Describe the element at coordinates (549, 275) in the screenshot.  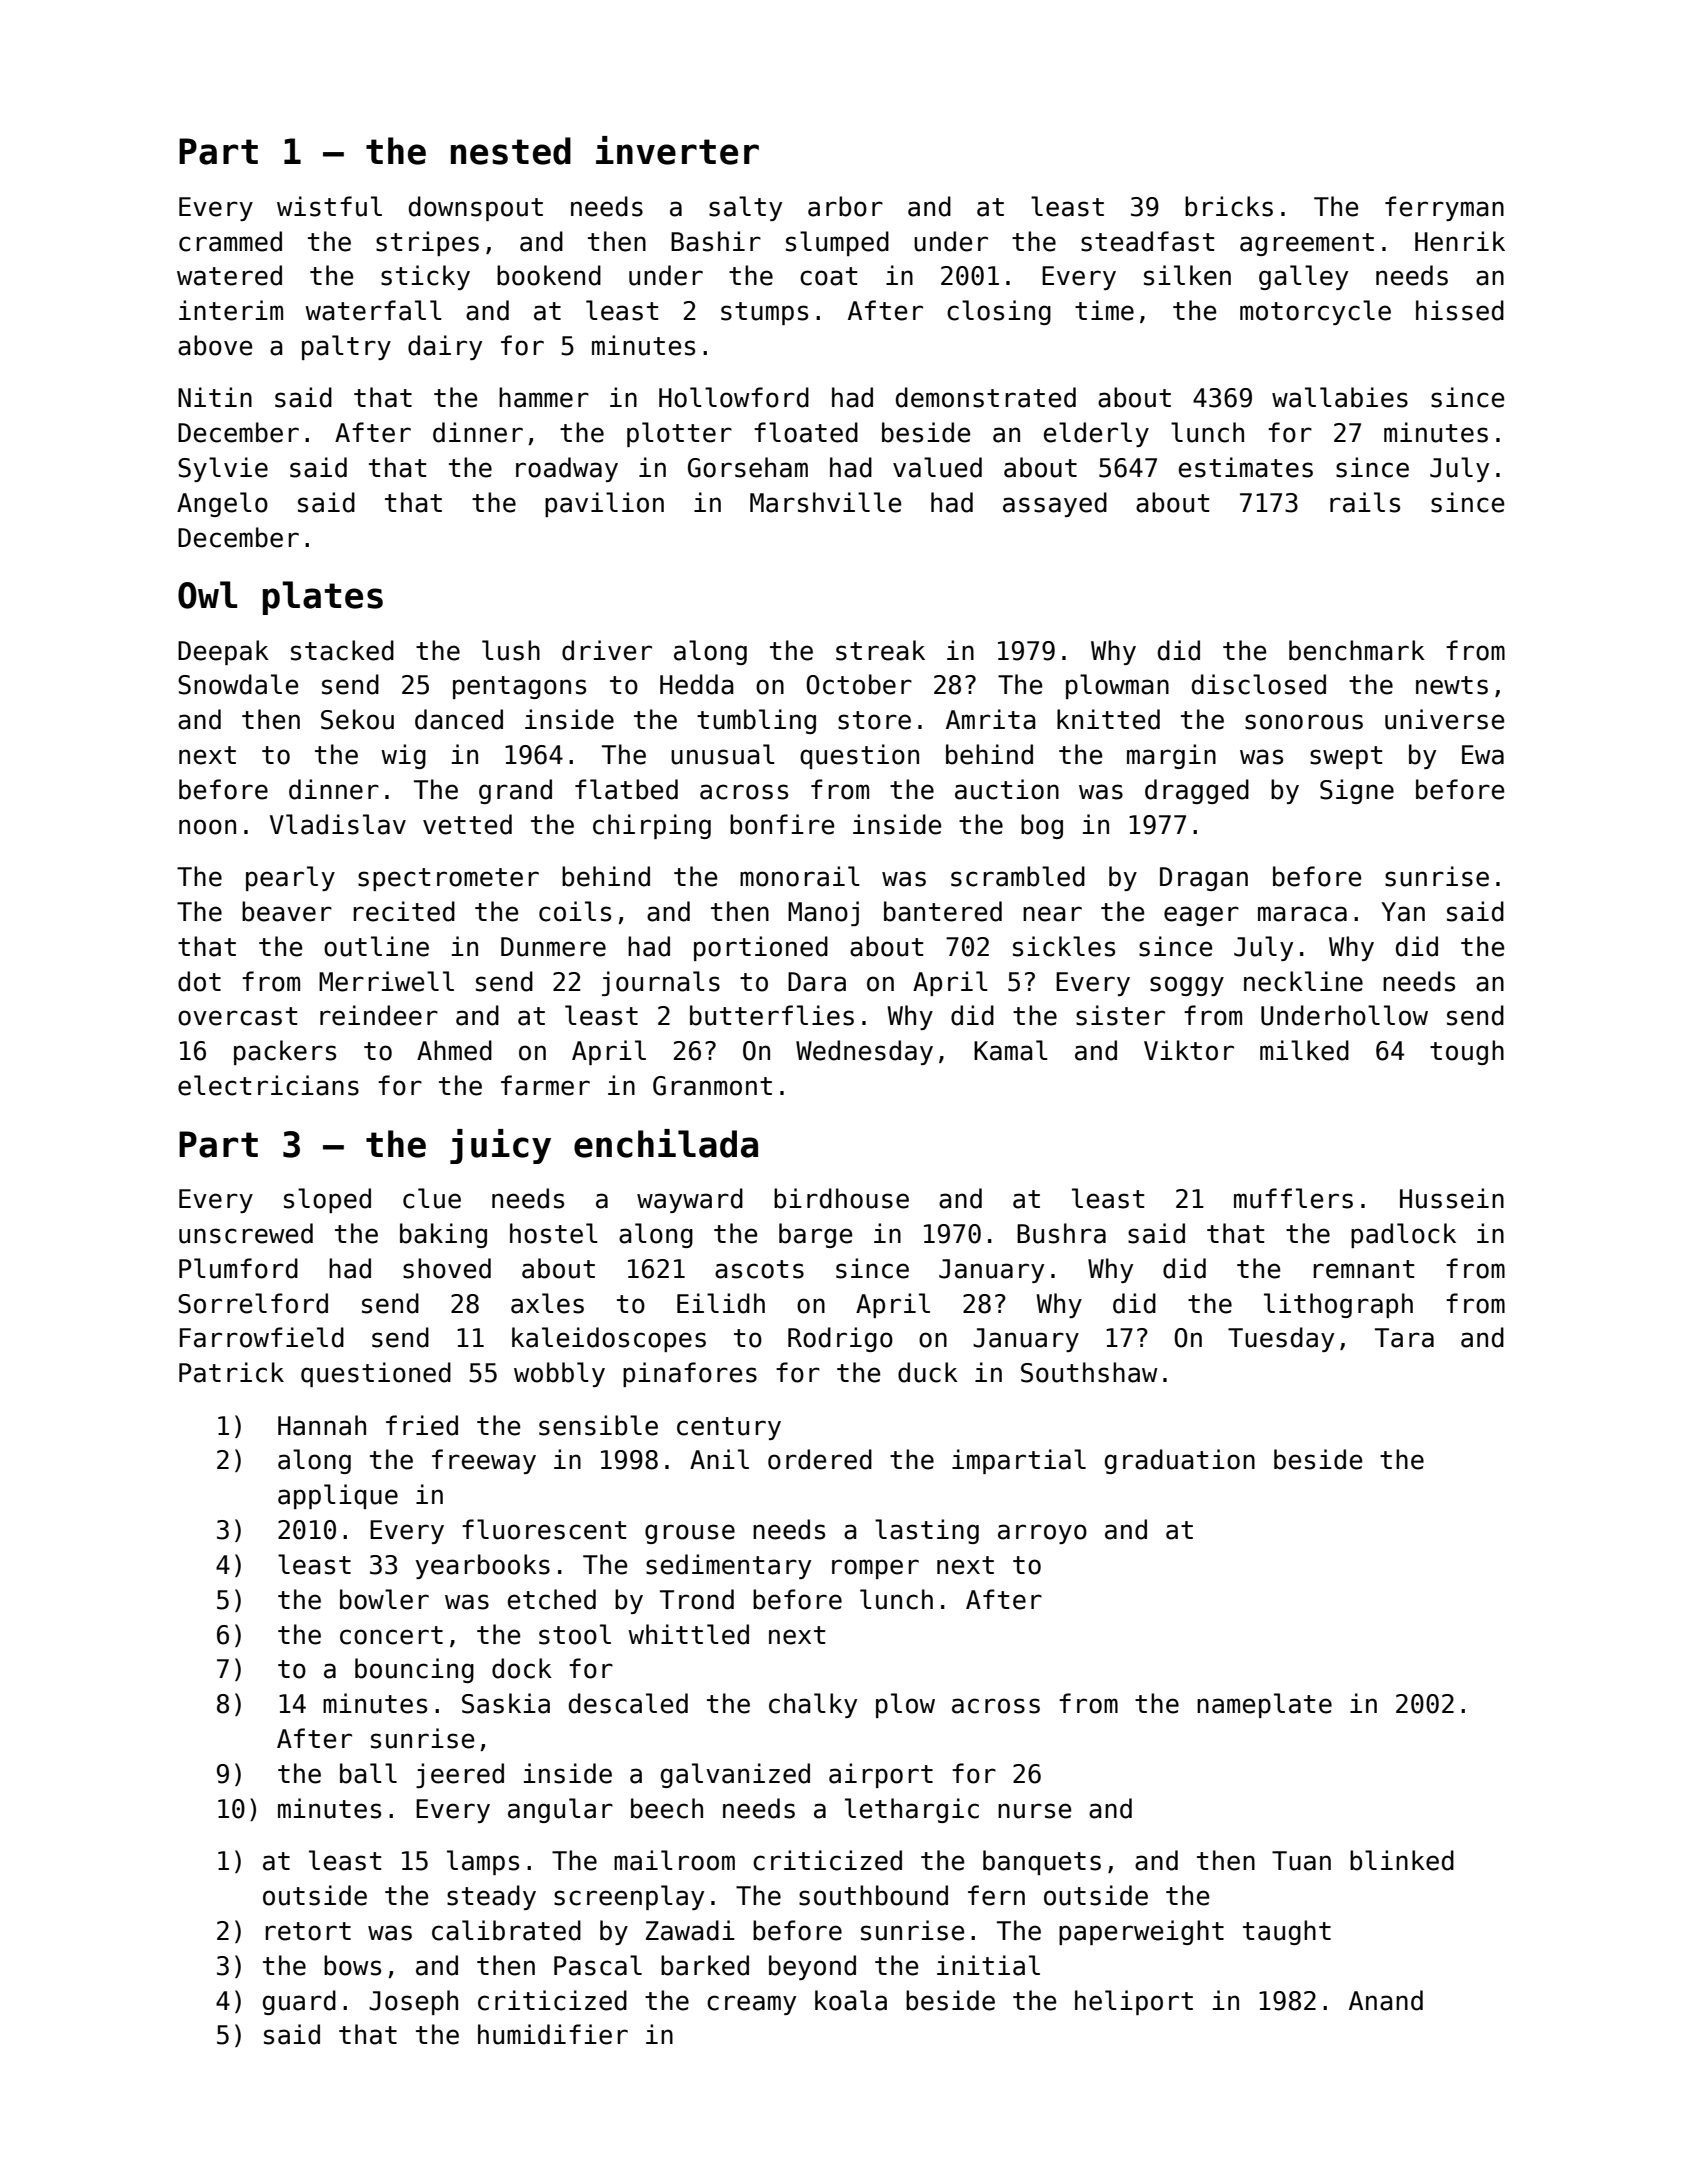
I see `bookend` at that location.
